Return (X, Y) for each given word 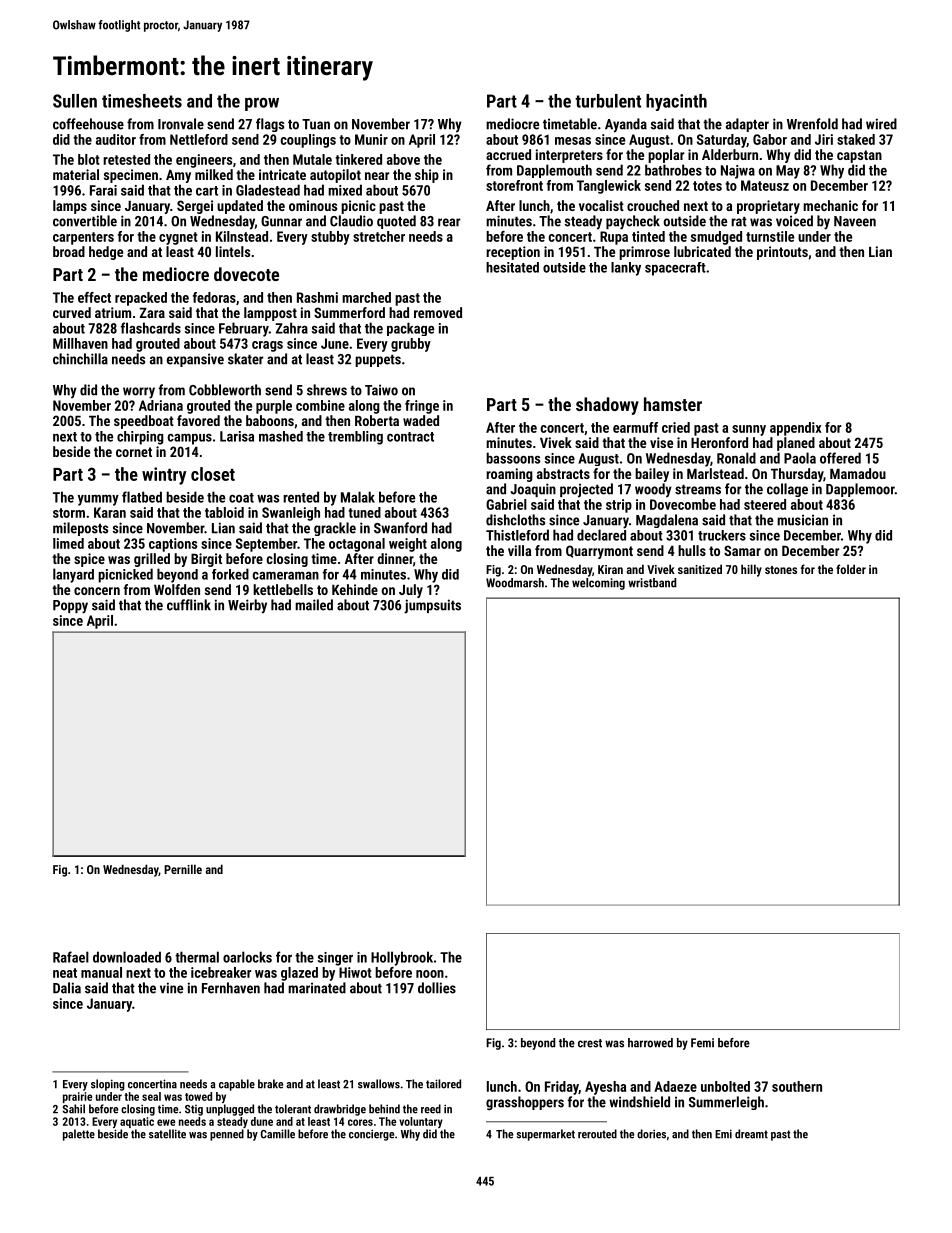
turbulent (608, 101)
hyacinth (676, 102)
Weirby (247, 606)
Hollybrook (402, 958)
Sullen (75, 101)
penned (227, 1135)
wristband (652, 583)
